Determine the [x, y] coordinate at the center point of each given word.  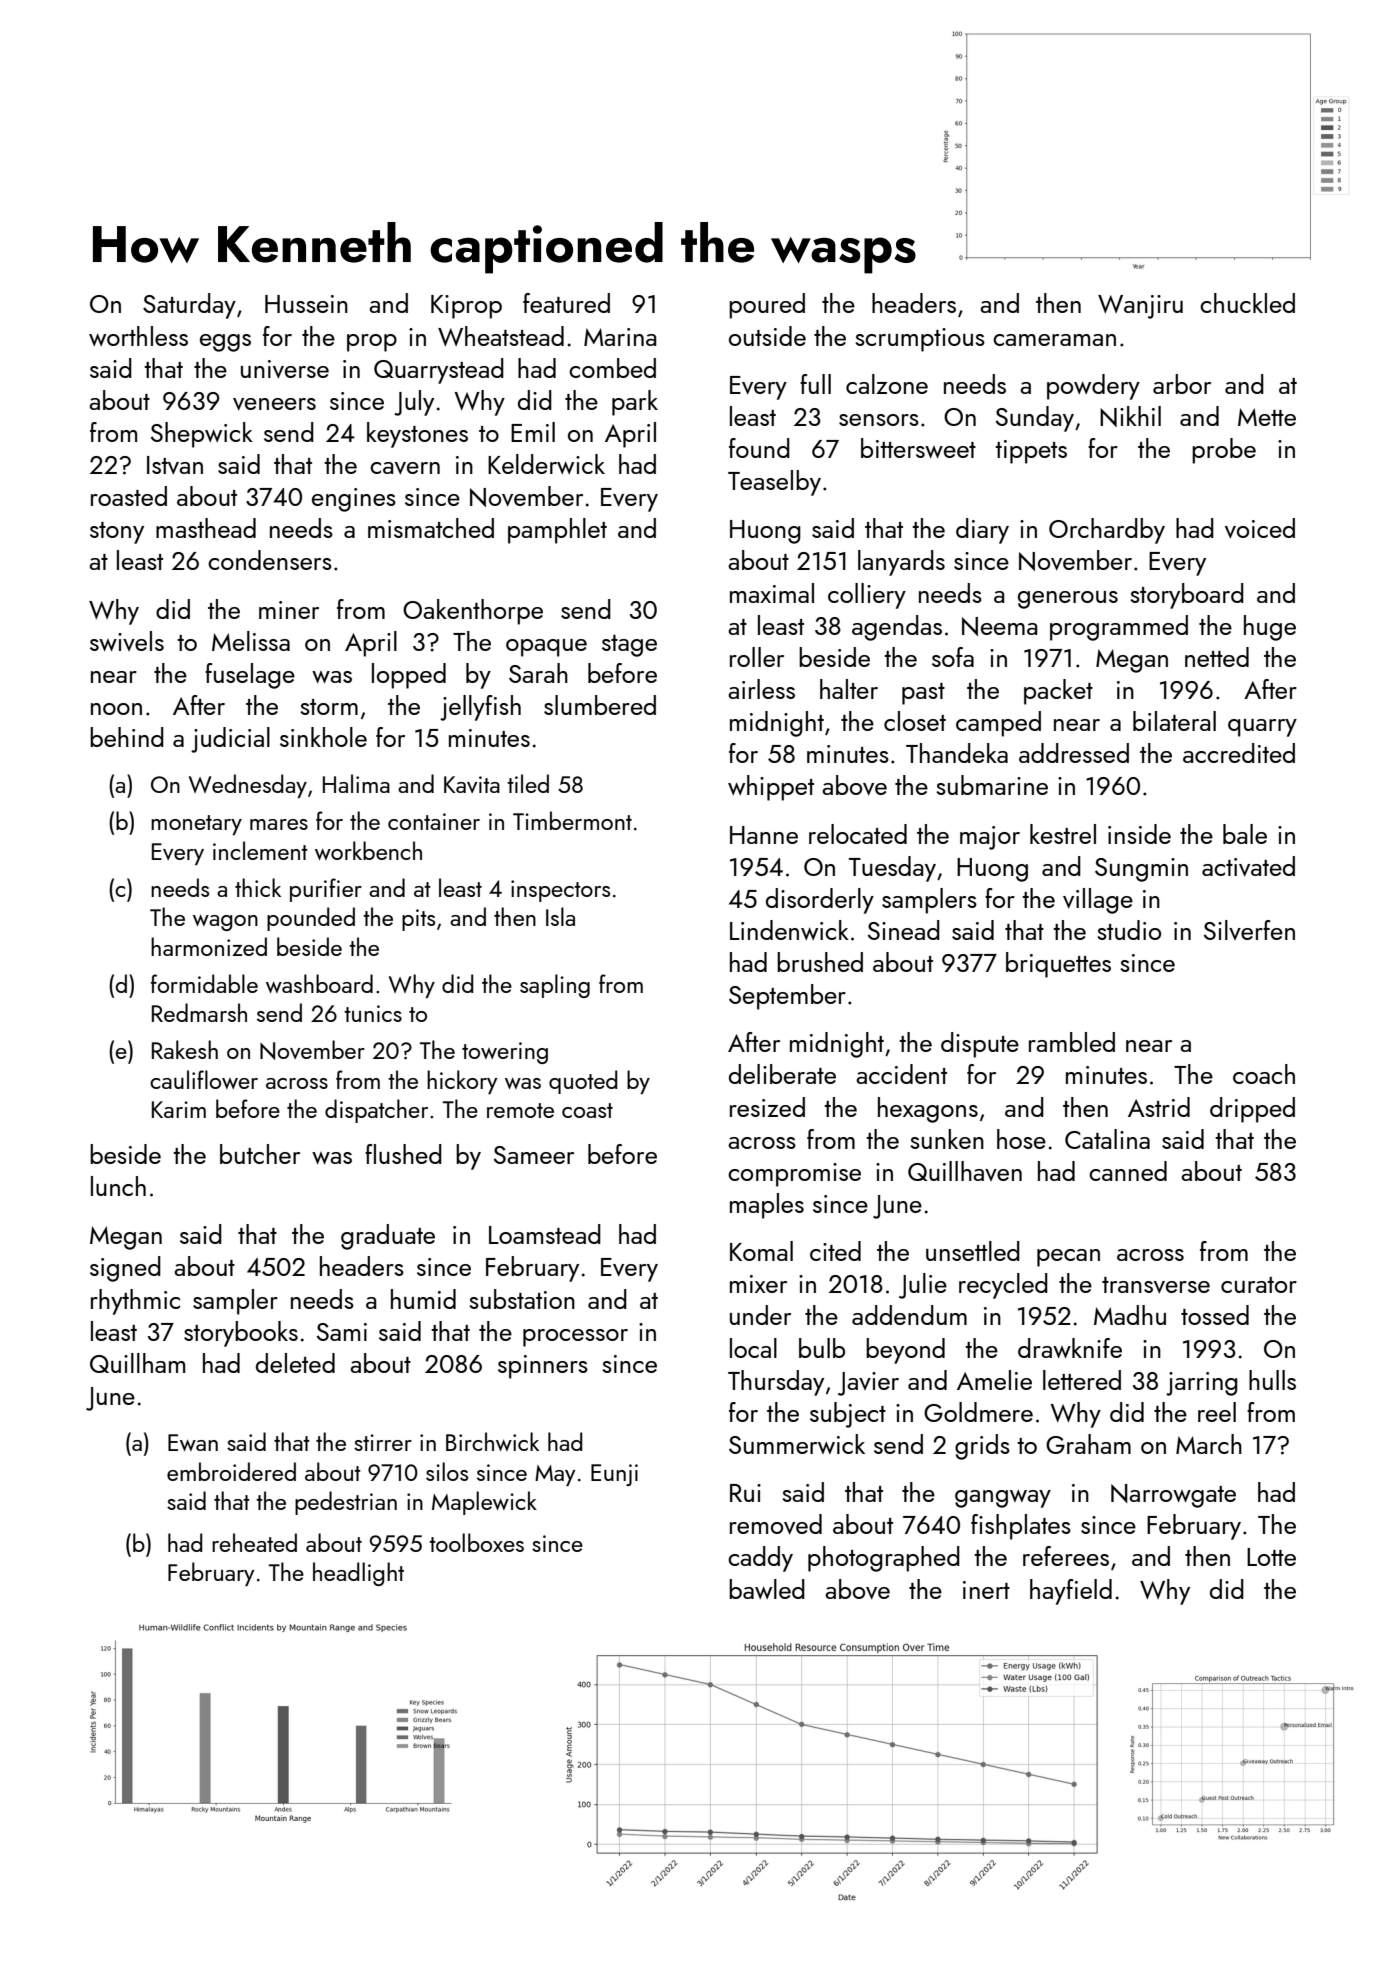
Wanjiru [1140, 307]
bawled [767, 1589]
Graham [1088, 1444]
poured [767, 306]
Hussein [306, 304]
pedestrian [346, 1503]
